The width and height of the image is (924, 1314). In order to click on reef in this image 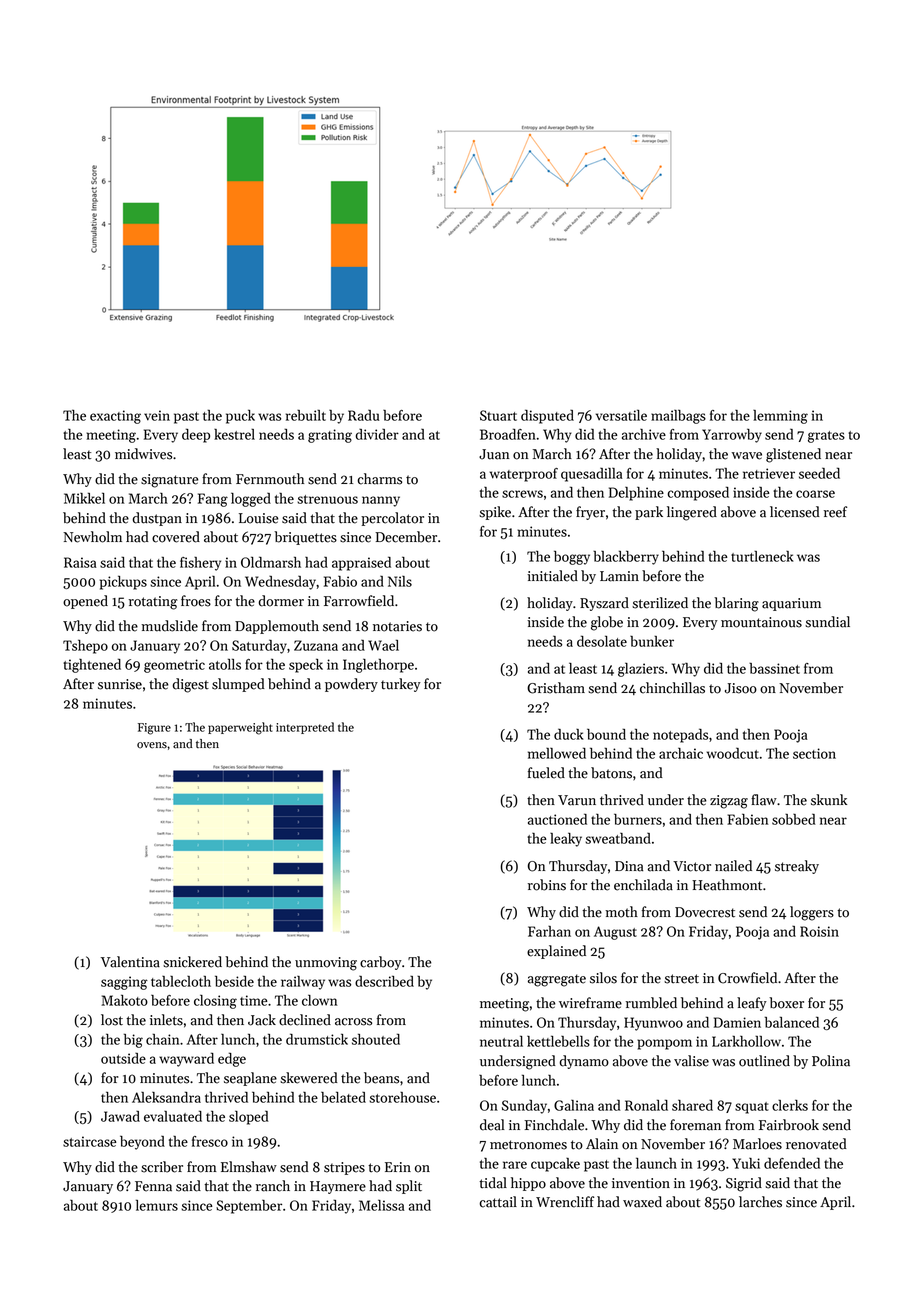, I will do `click(835, 512)`.
